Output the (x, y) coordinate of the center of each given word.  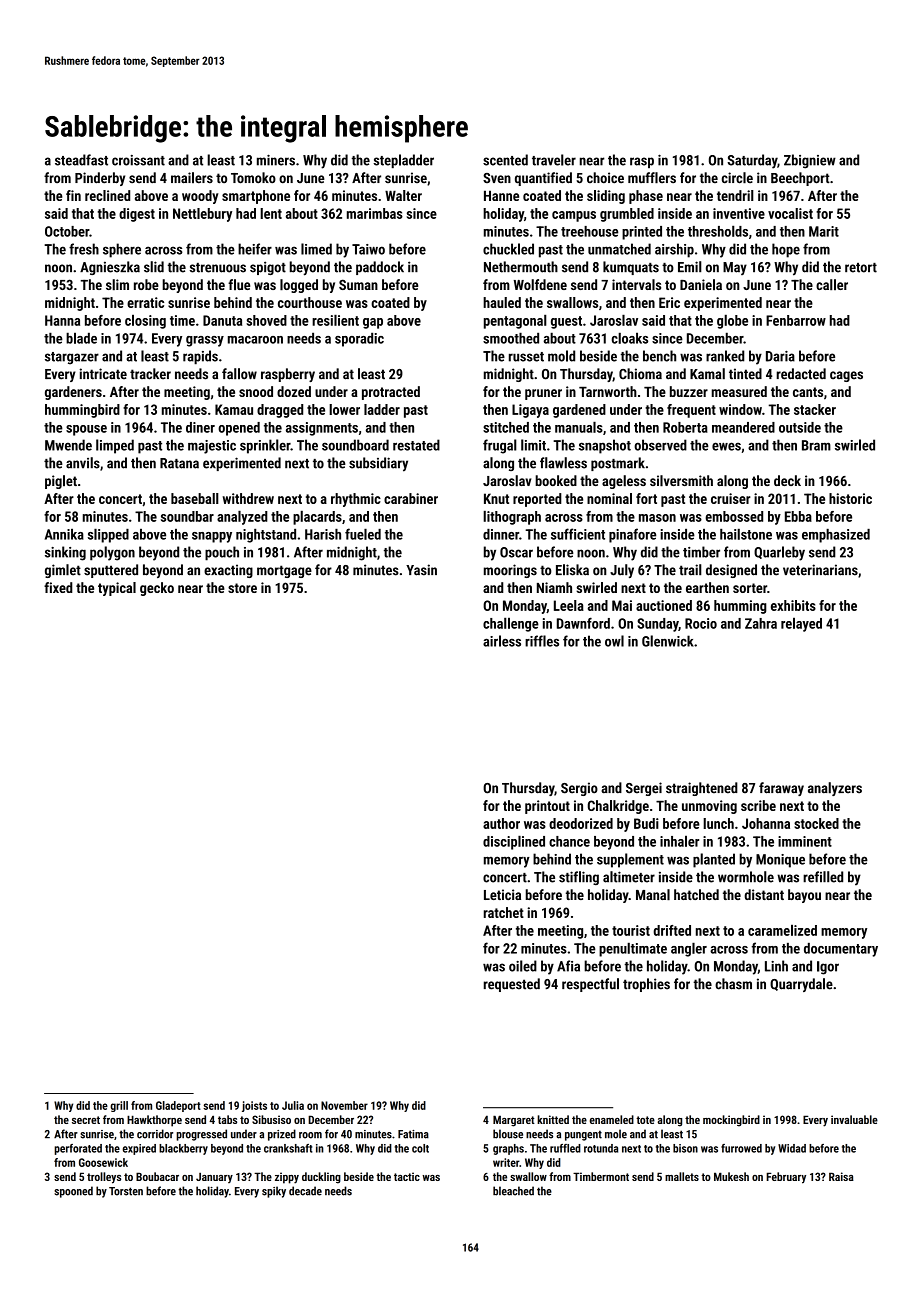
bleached (513, 1191)
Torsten (126, 1191)
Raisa (841, 1176)
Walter (403, 195)
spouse (86, 430)
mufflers (652, 178)
